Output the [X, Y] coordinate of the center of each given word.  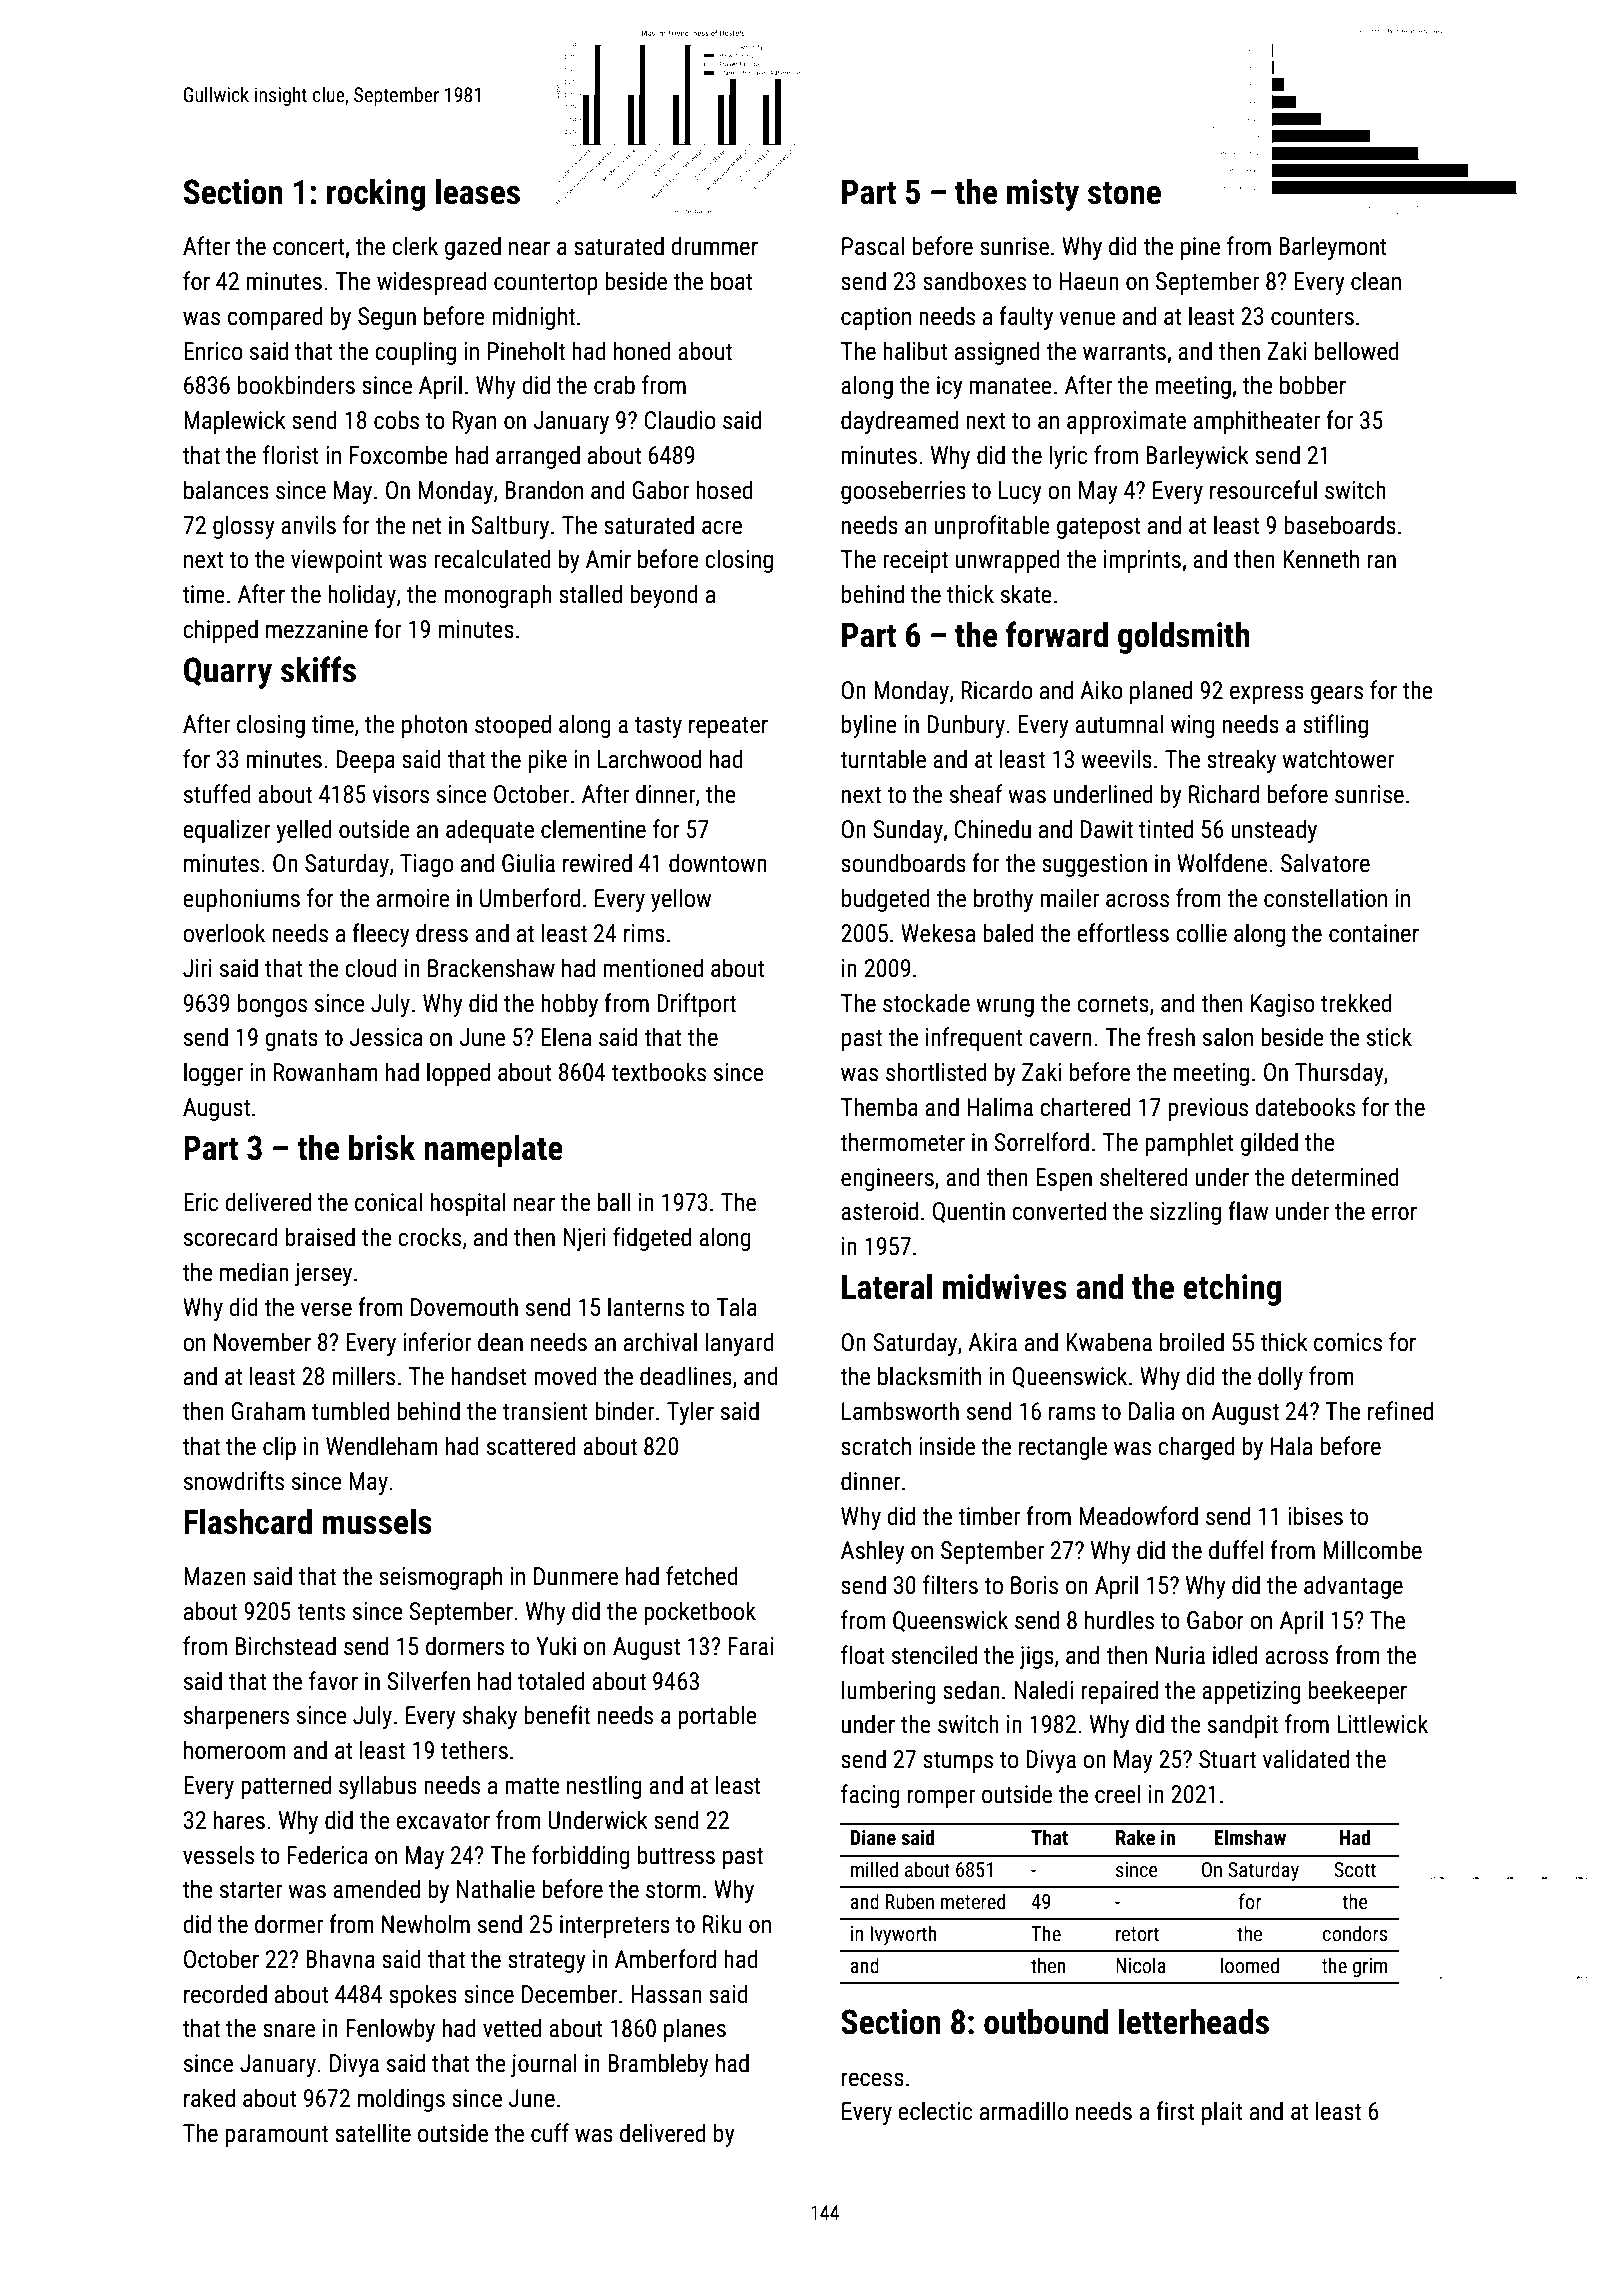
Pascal [873, 246]
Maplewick [235, 422]
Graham [268, 1411]
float [862, 1655]
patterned [286, 1787]
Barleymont [1333, 248]
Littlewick [1382, 1724]
